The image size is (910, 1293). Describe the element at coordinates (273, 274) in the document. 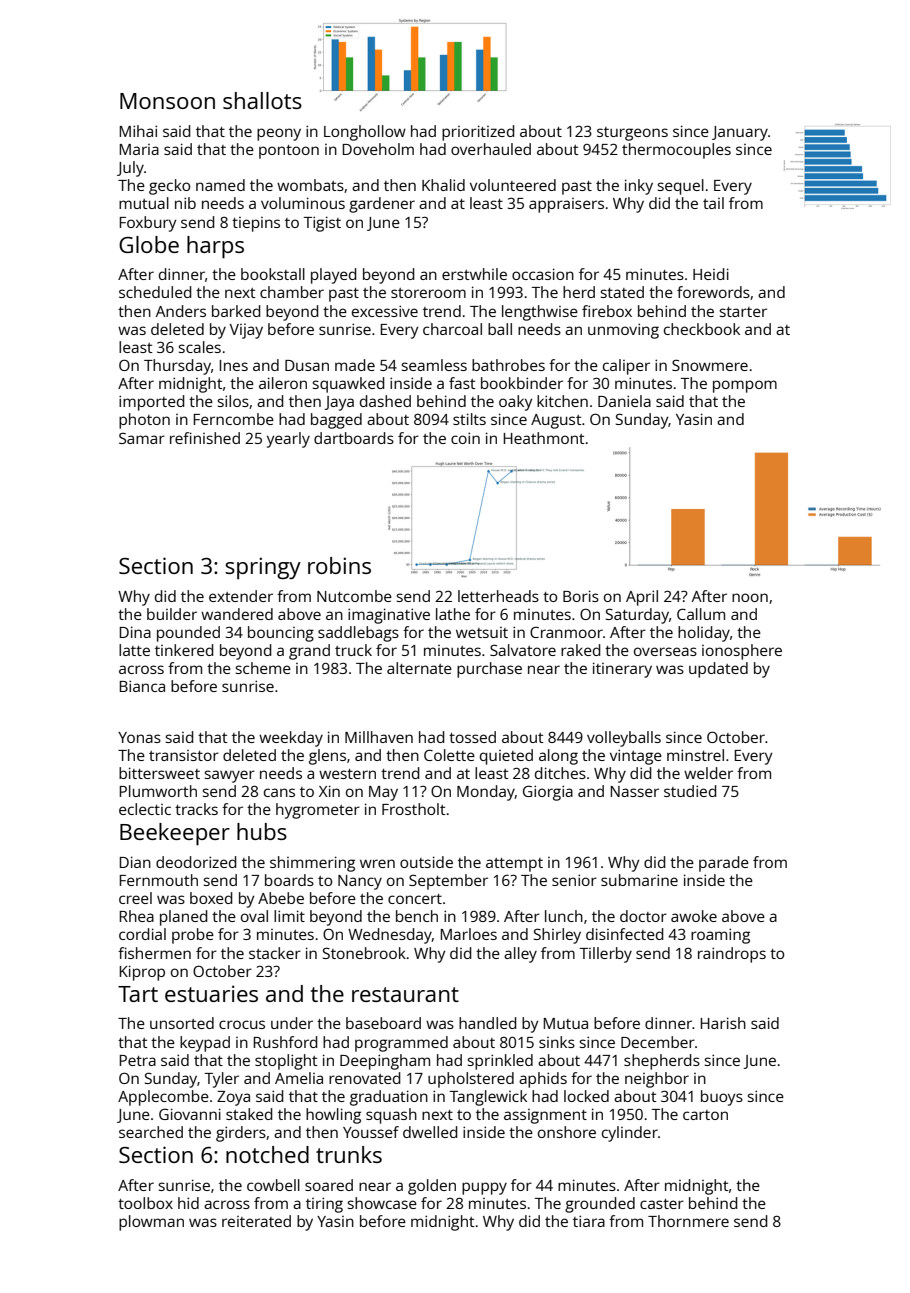

I see `bookstall` at that location.
